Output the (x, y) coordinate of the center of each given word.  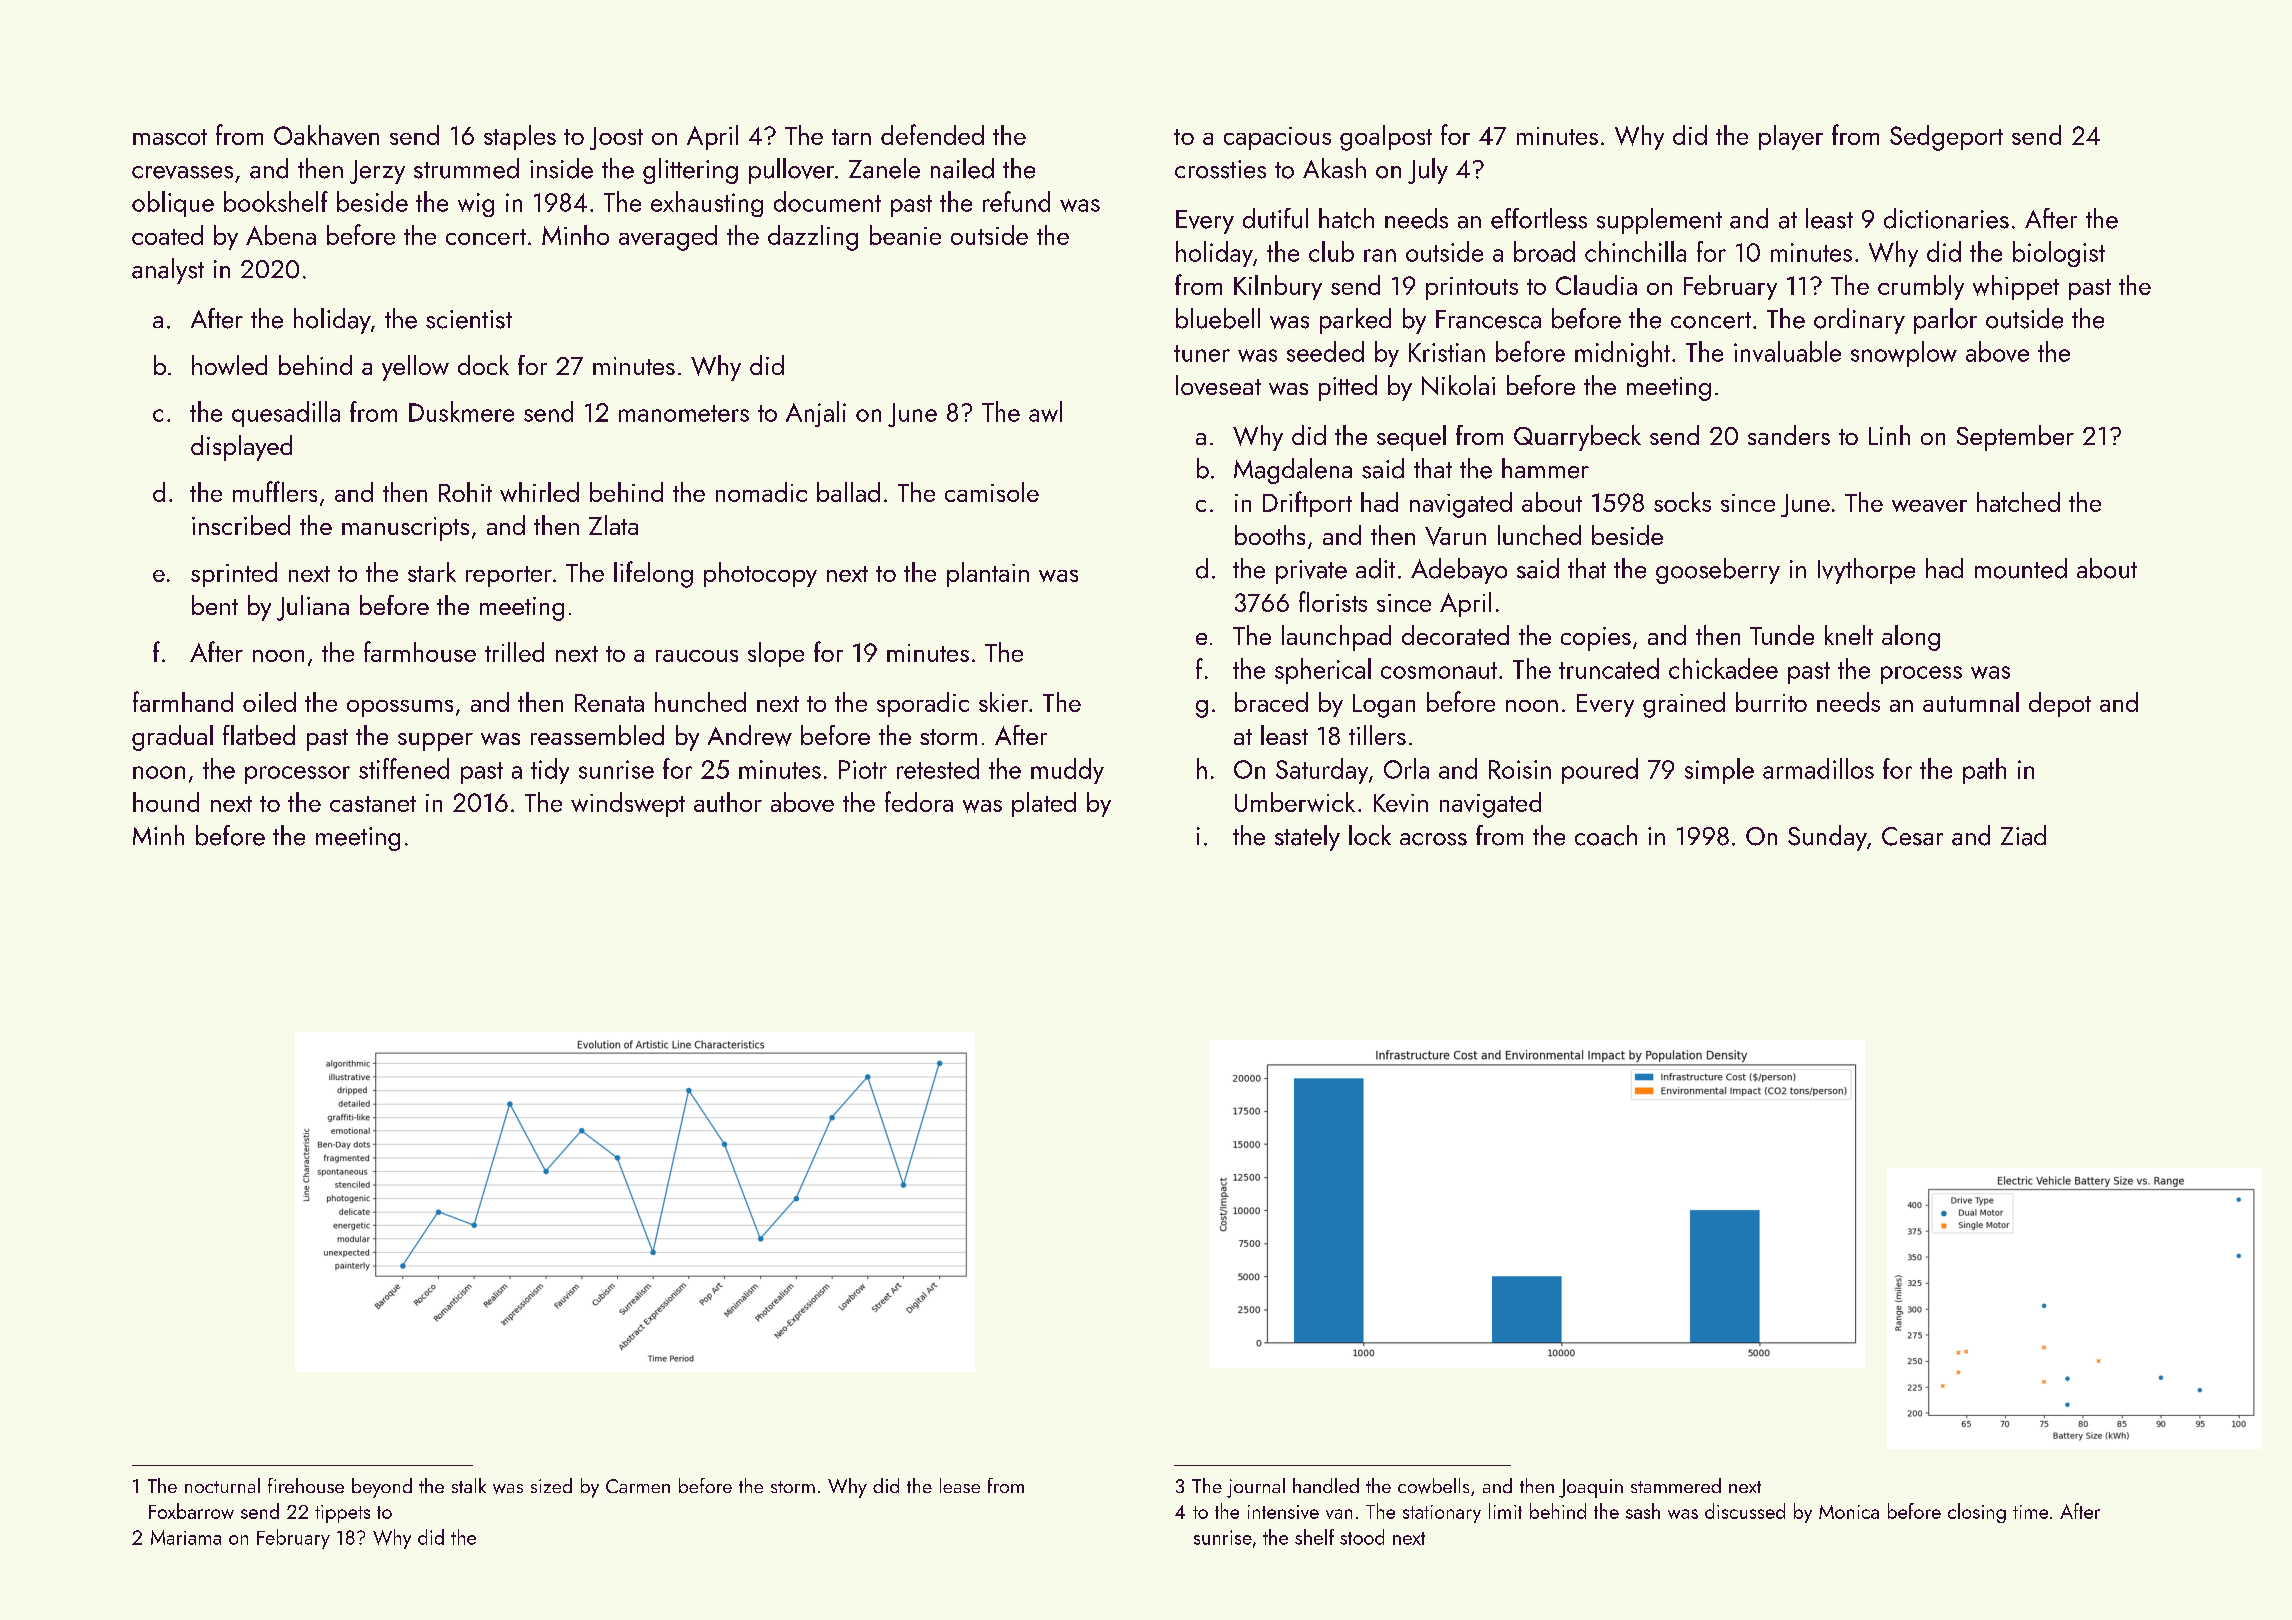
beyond (382, 1488)
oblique (173, 204)
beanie (905, 235)
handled (1326, 1485)
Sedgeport (1946, 138)
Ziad (2023, 835)
